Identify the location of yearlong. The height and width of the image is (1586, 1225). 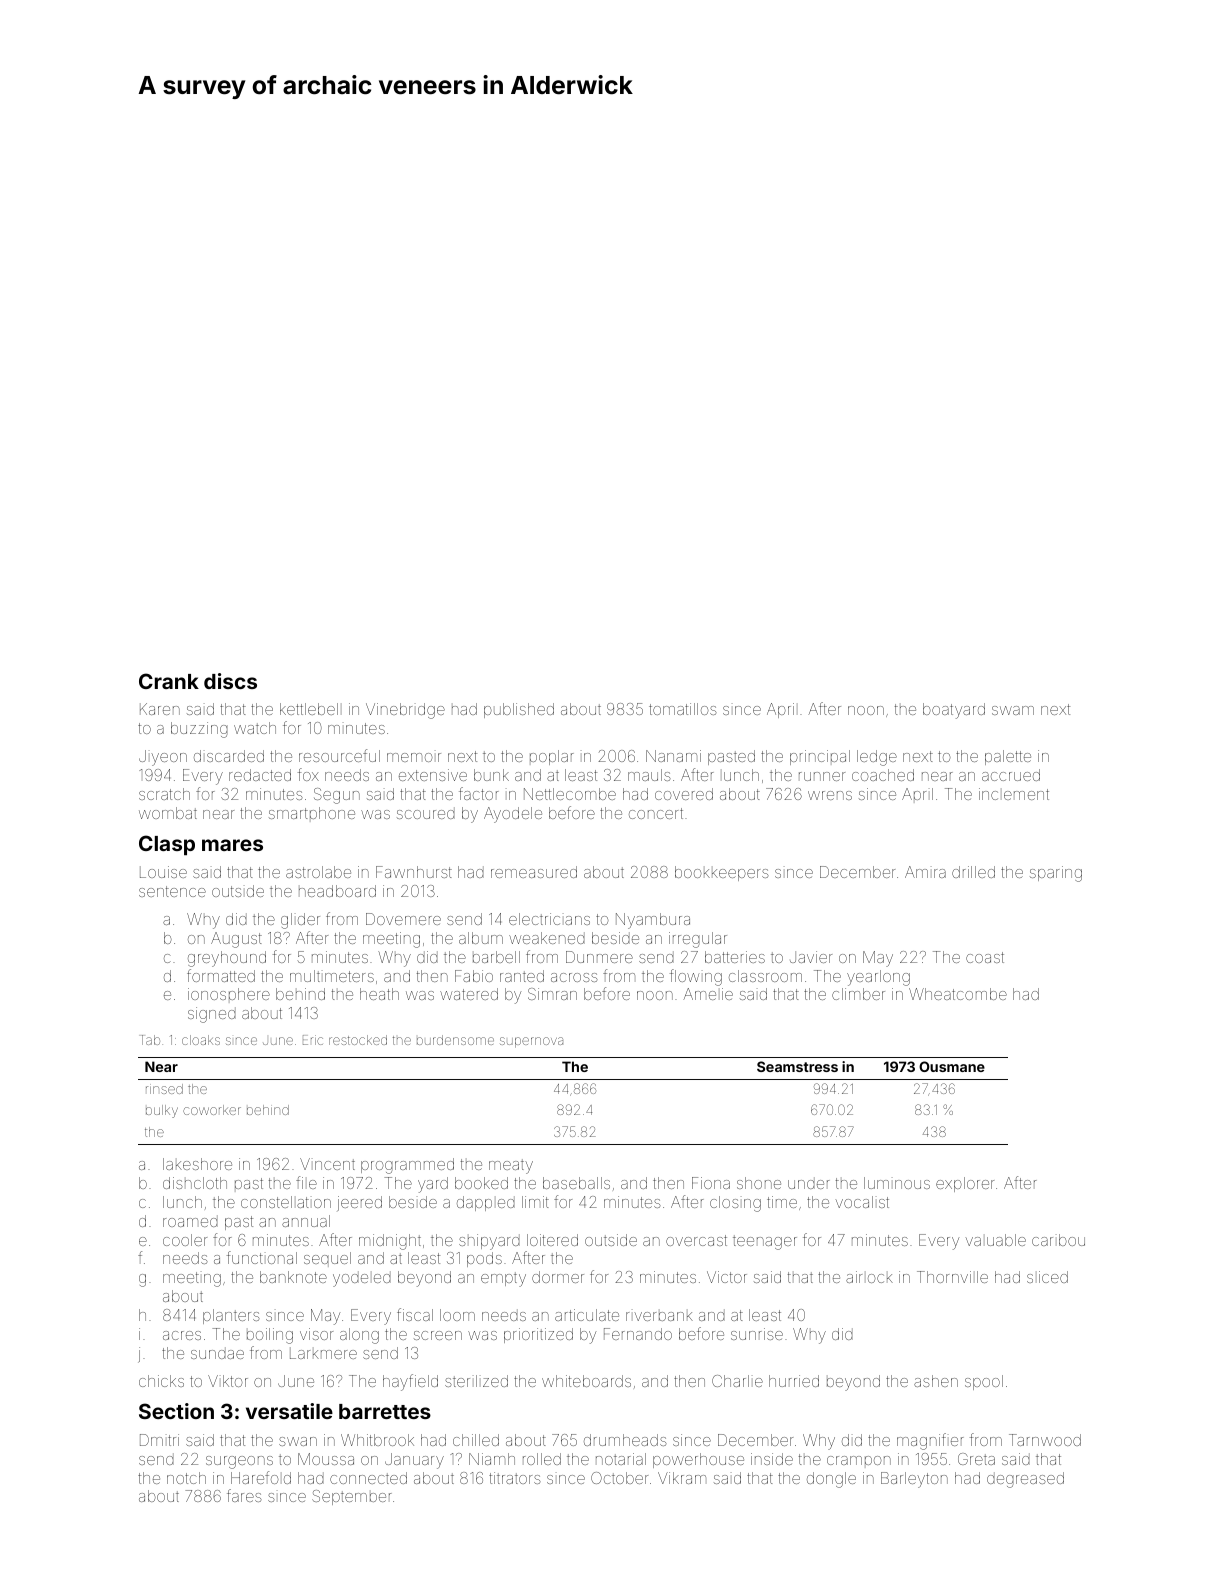
(878, 978).
